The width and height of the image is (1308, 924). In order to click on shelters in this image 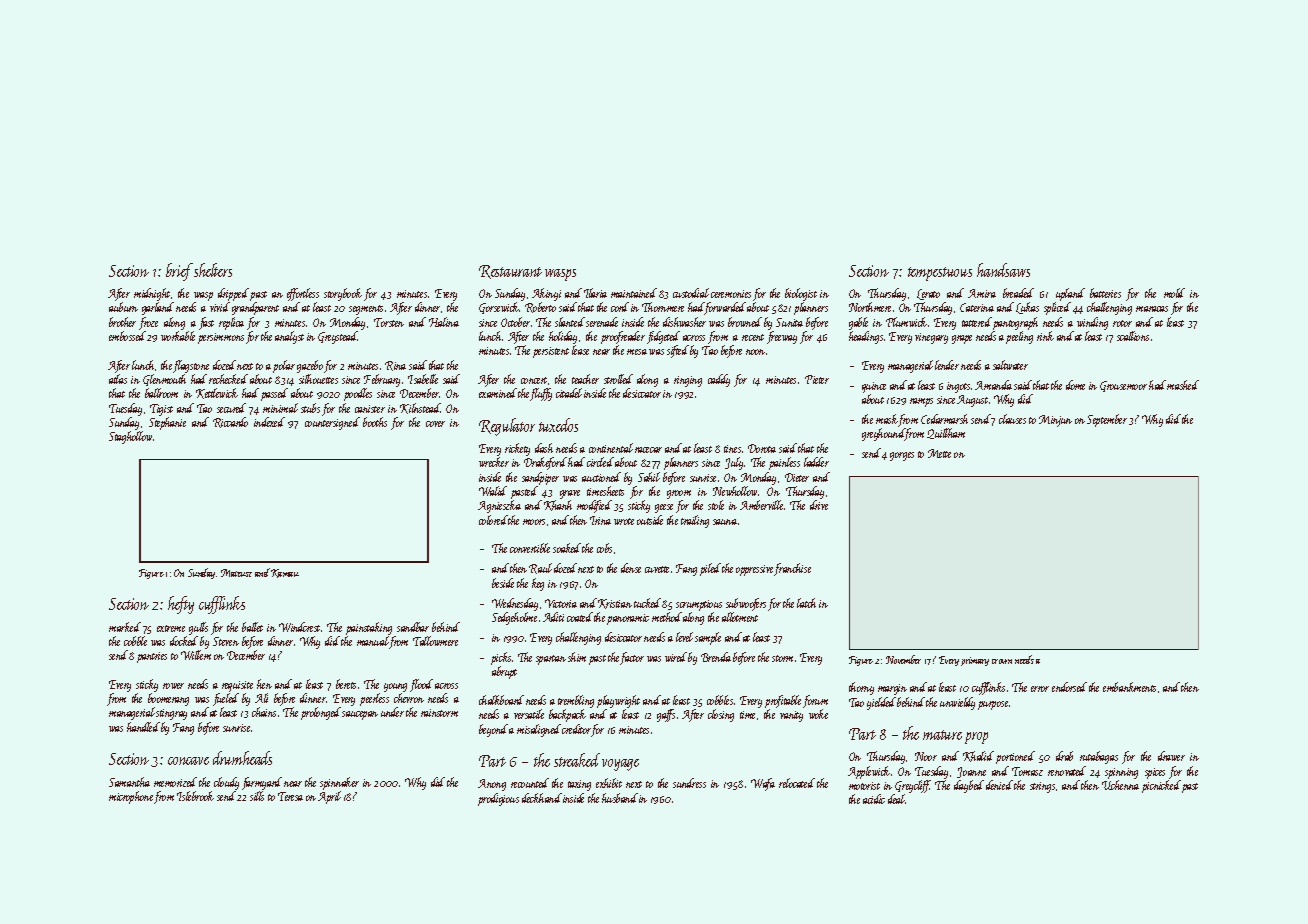, I will do `click(213, 270)`.
